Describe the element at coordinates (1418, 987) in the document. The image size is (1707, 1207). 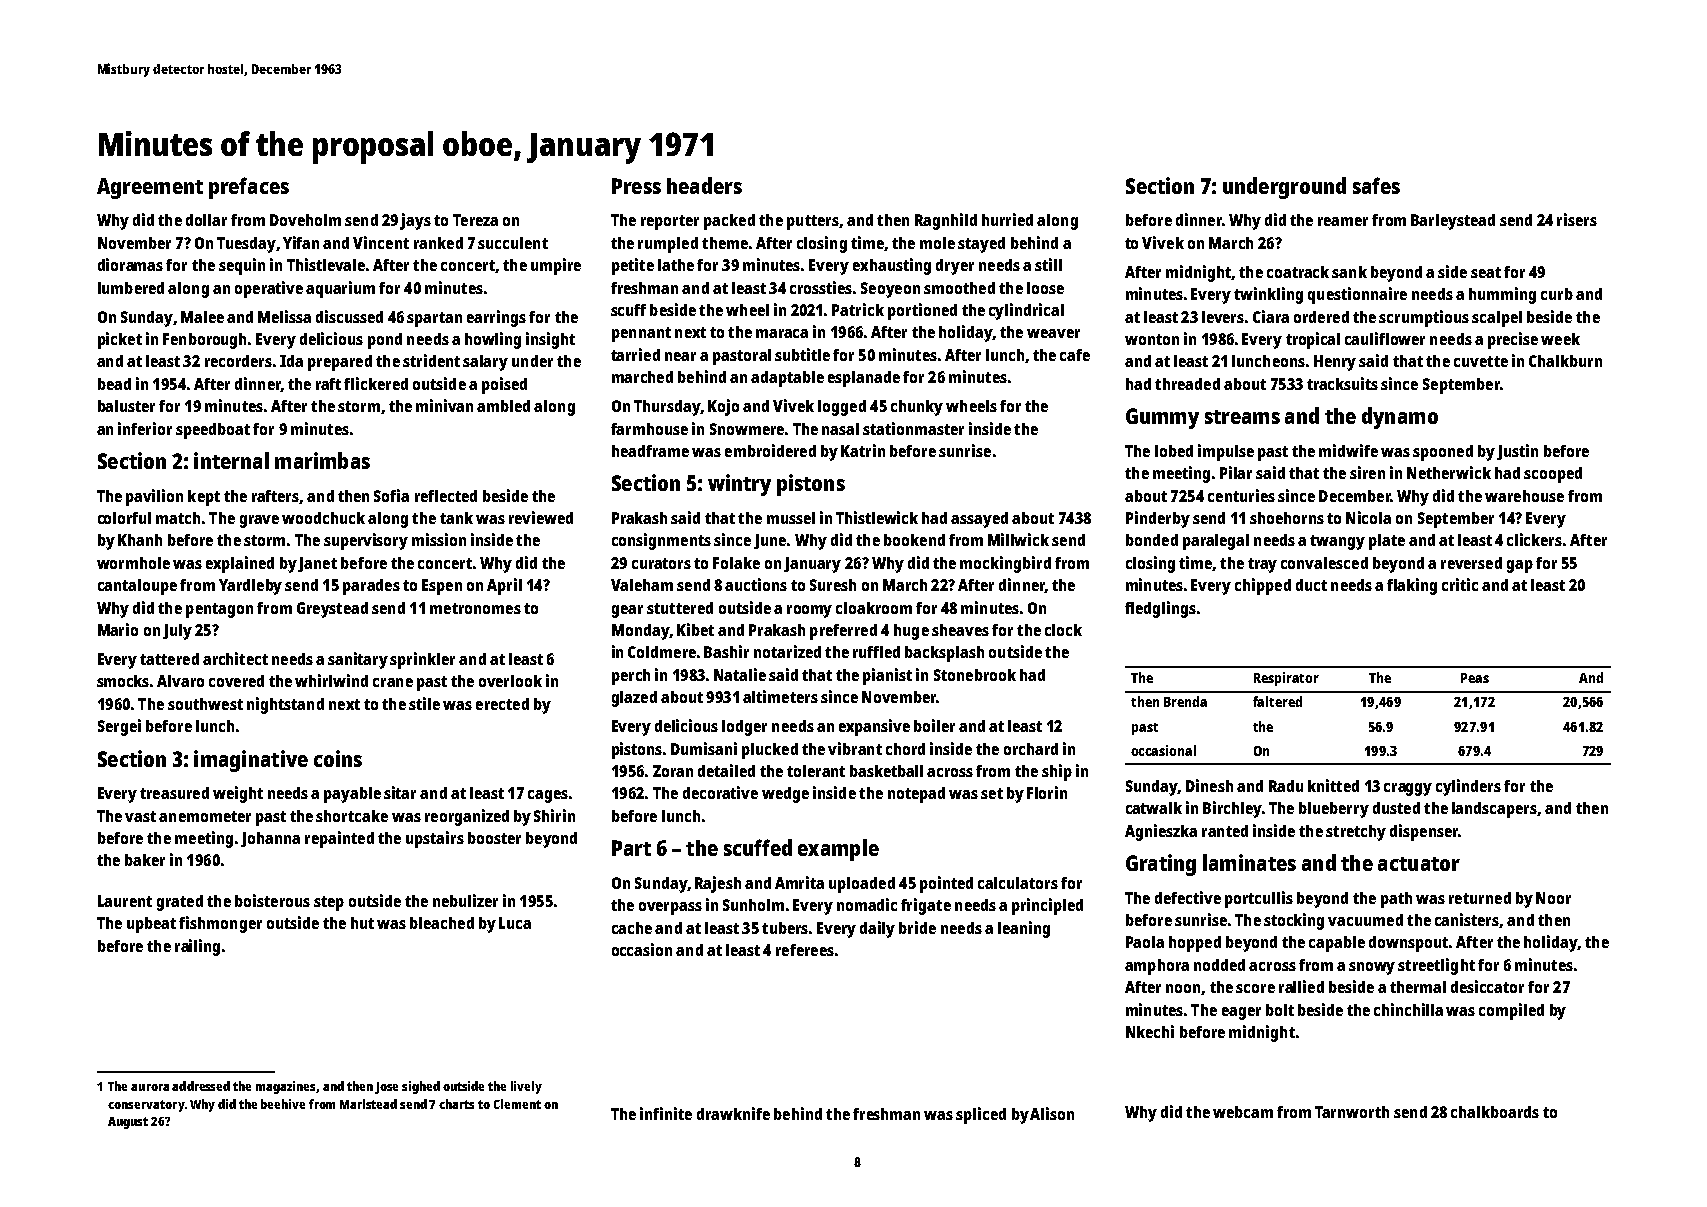
I see `thermal` at that location.
